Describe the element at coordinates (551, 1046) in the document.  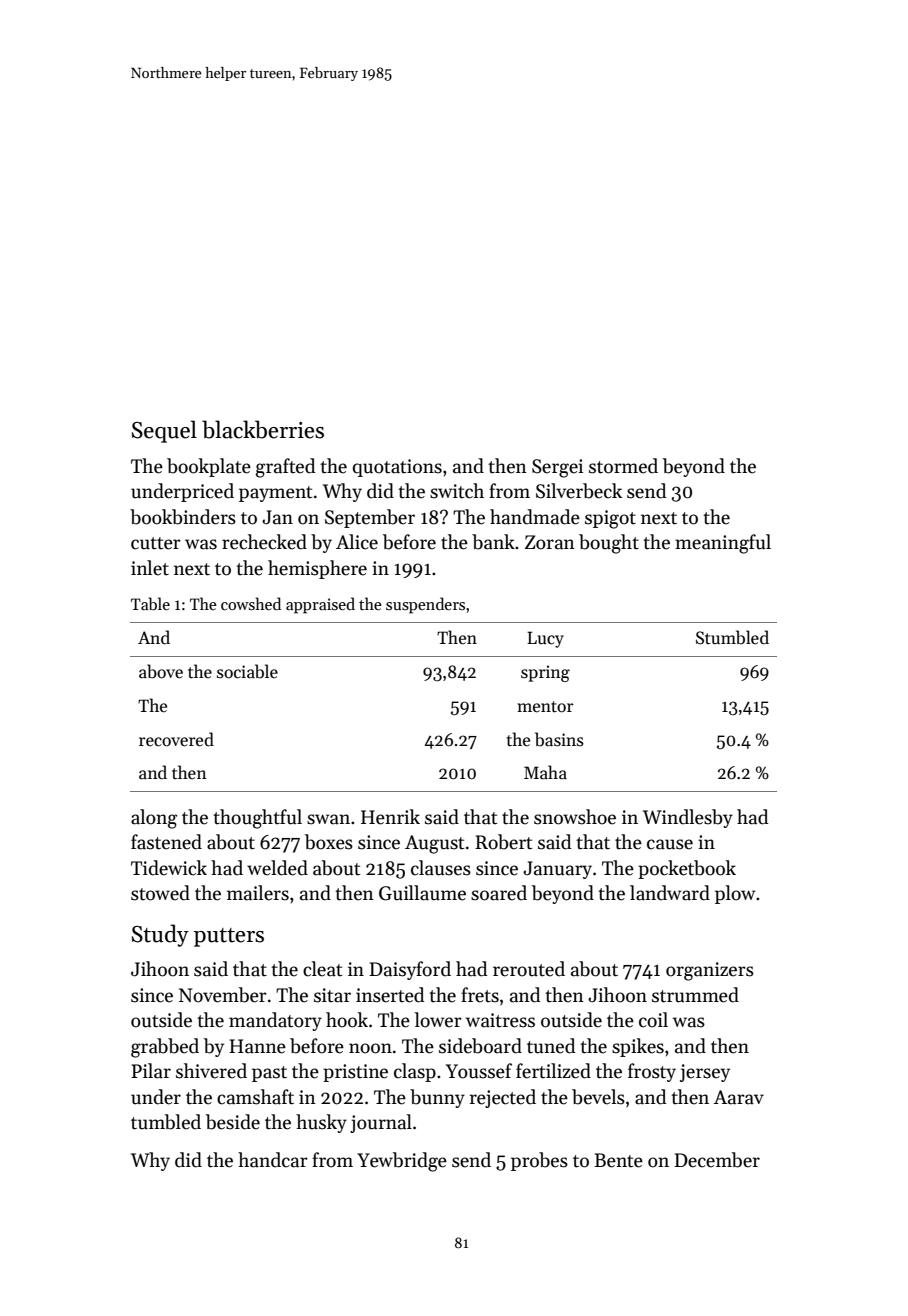
I see `tuned` at that location.
